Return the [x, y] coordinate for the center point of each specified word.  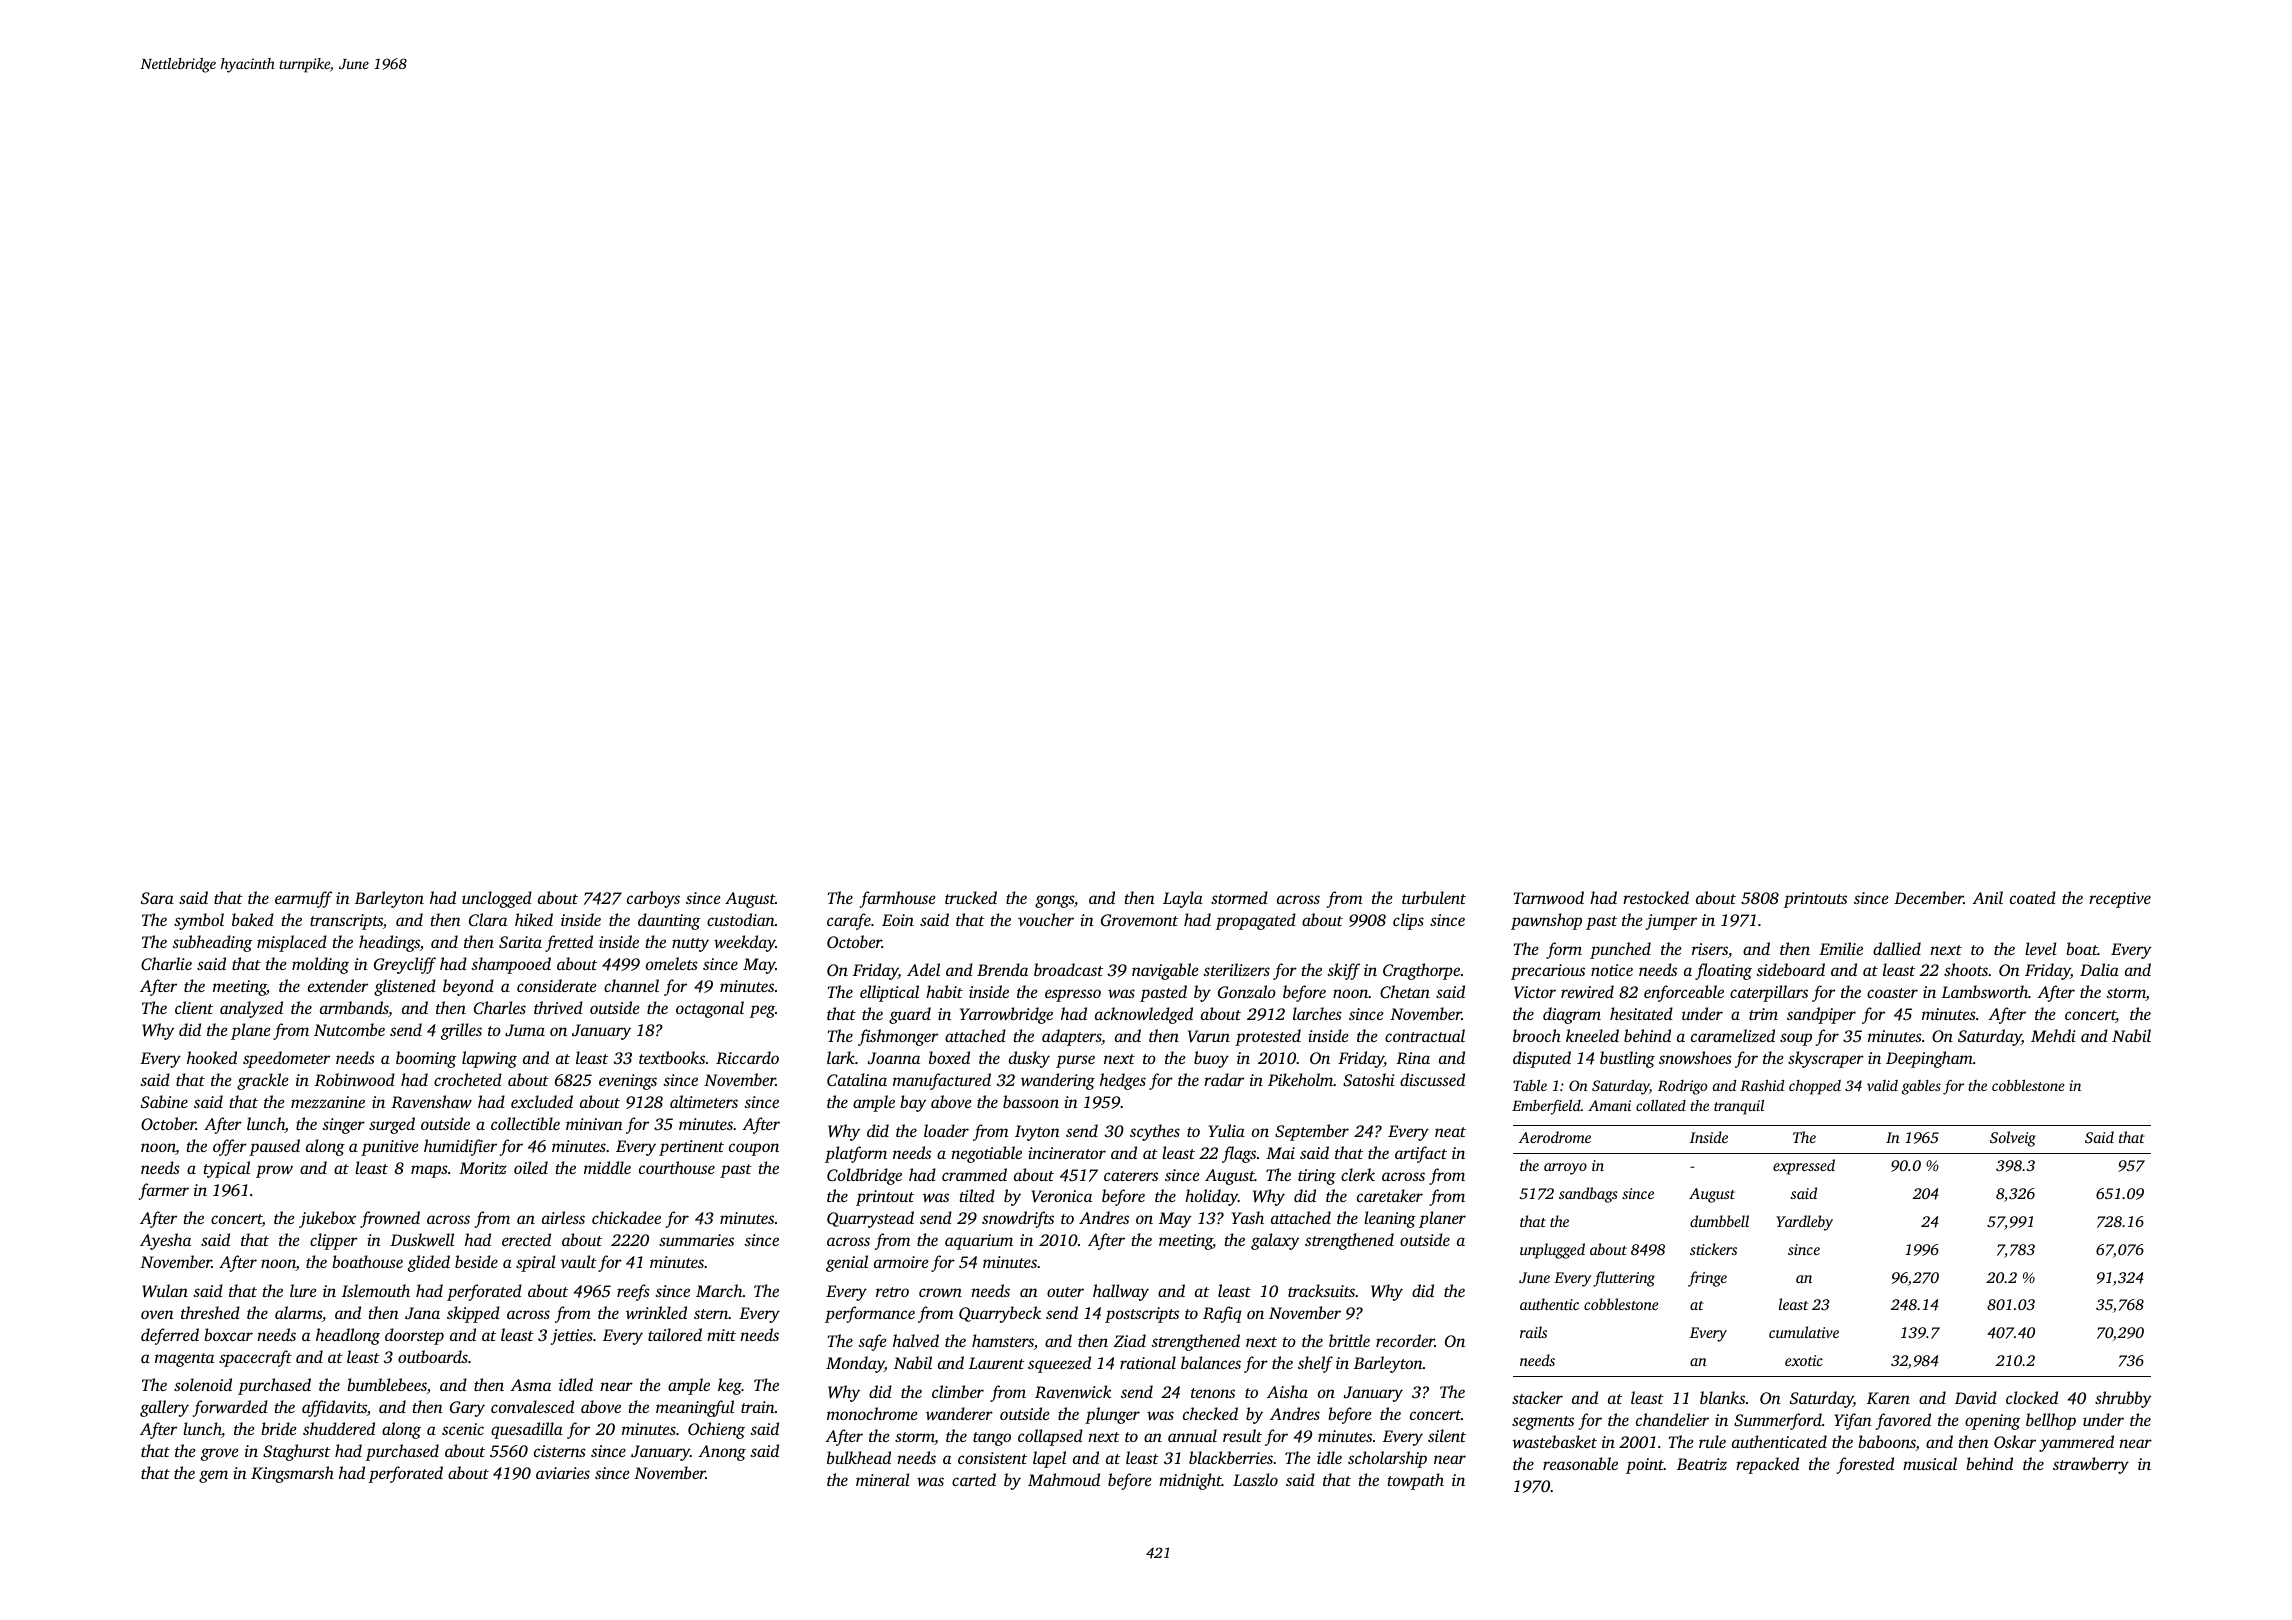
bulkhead [859, 1457]
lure [303, 1290]
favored [1903, 1421]
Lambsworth [1984, 991]
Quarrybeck [1000, 1314]
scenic [463, 1429]
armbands [354, 1009]
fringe [1707, 1279]
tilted [977, 1195]
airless [563, 1217]
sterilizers [1236, 969]
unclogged [497, 899]
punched [1620, 950]
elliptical [889, 993]
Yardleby [1804, 1223]
